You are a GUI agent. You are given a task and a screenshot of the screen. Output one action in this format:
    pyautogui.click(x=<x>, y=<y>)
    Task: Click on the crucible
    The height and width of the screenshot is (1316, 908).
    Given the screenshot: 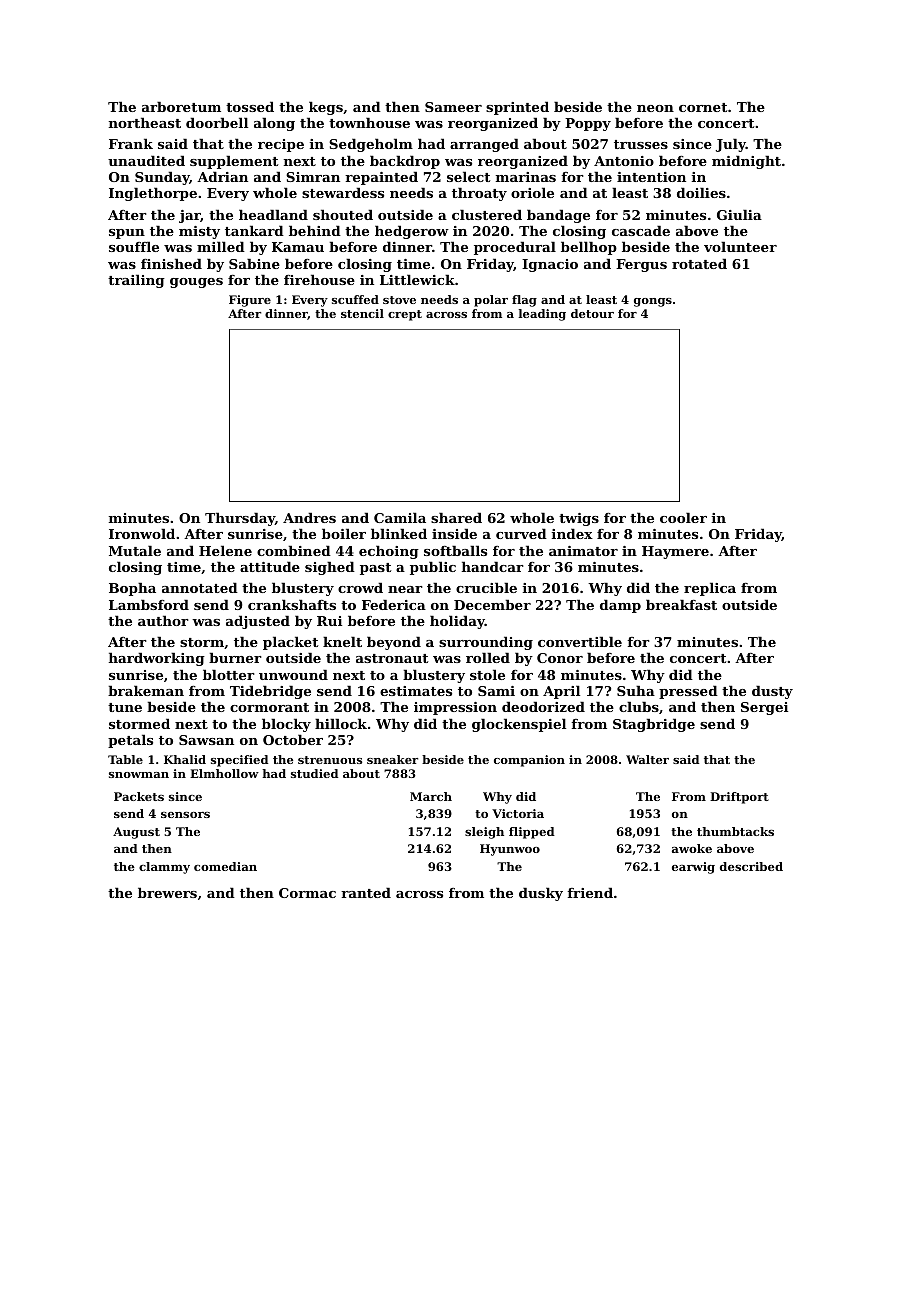 What is the action you would take?
    pyautogui.click(x=486, y=587)
